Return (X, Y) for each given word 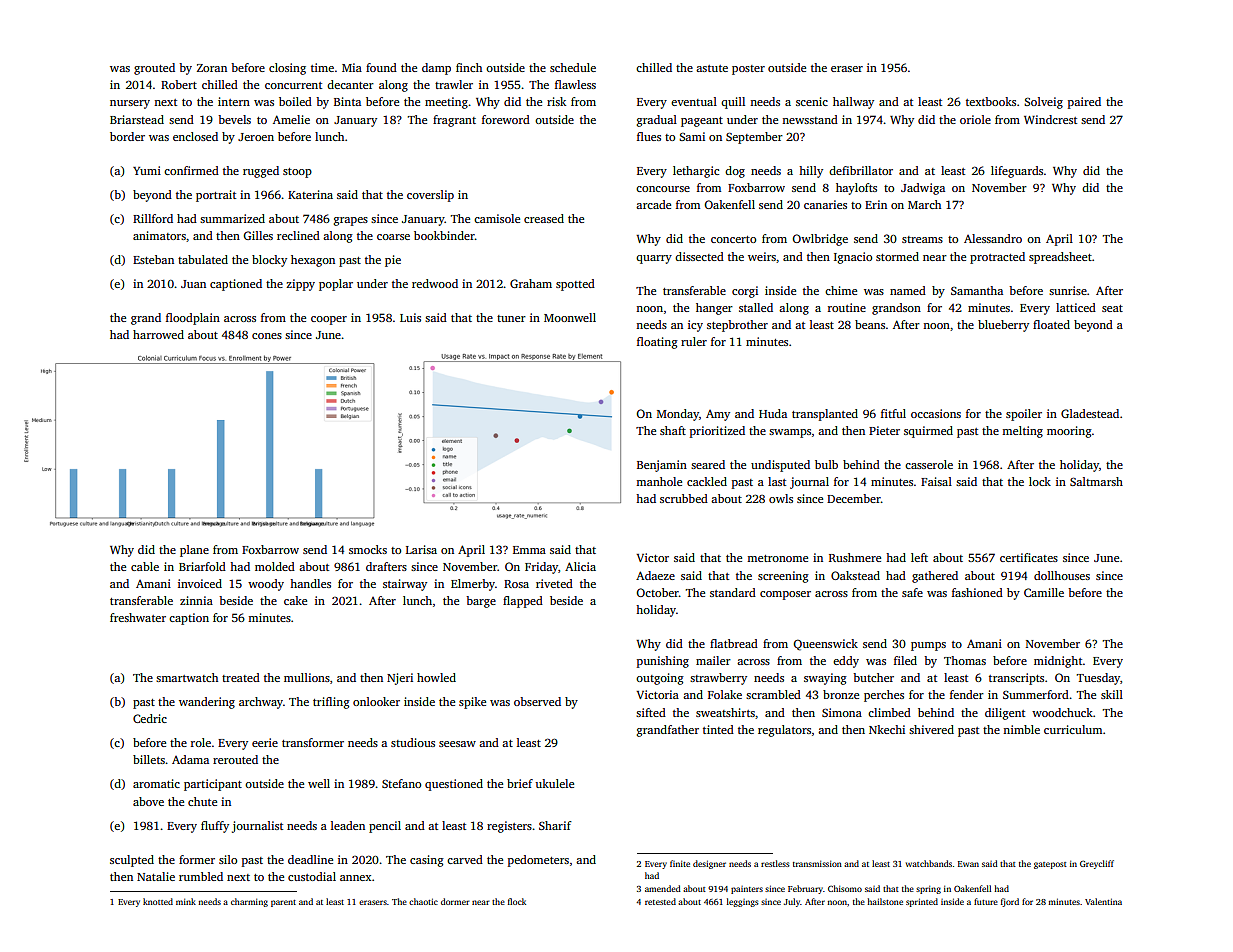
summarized (232, 218)
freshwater (138, 617)
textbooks (991, 101)
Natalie (156, 876)
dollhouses (1062, 575)
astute (712, 68)
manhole (659, 481)
